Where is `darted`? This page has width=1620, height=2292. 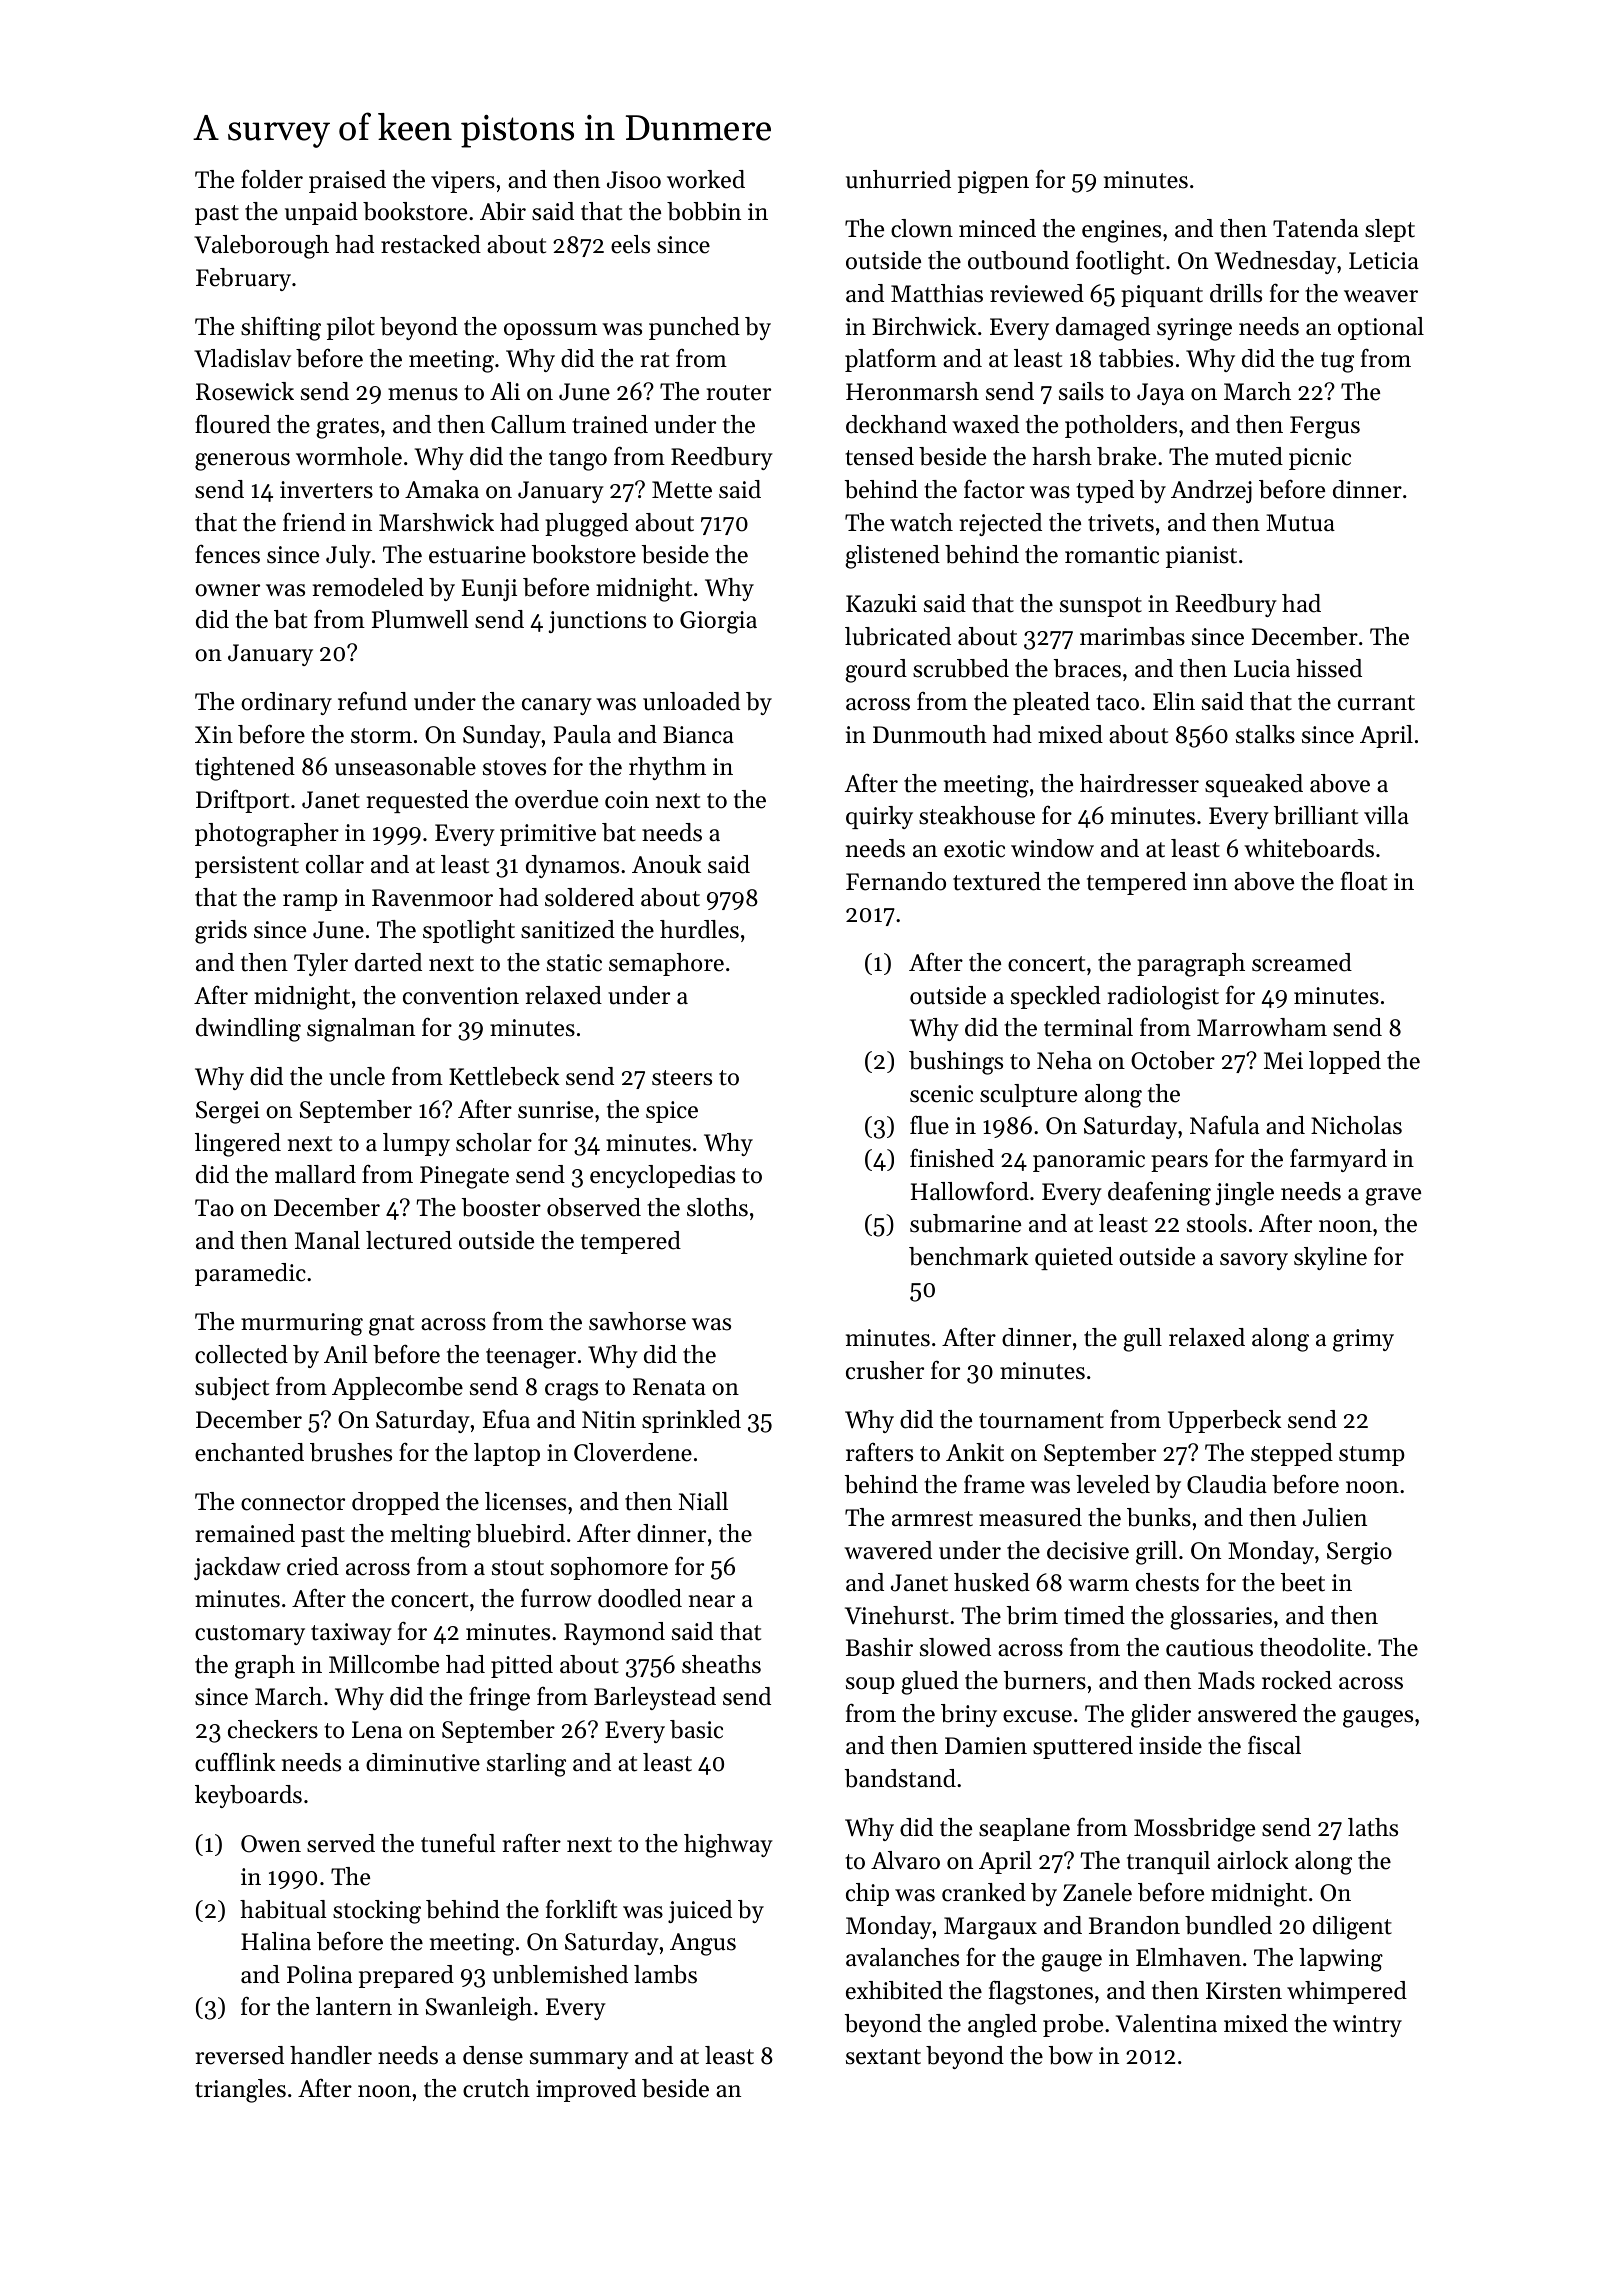 darted is located at coordinates (388, 962).
